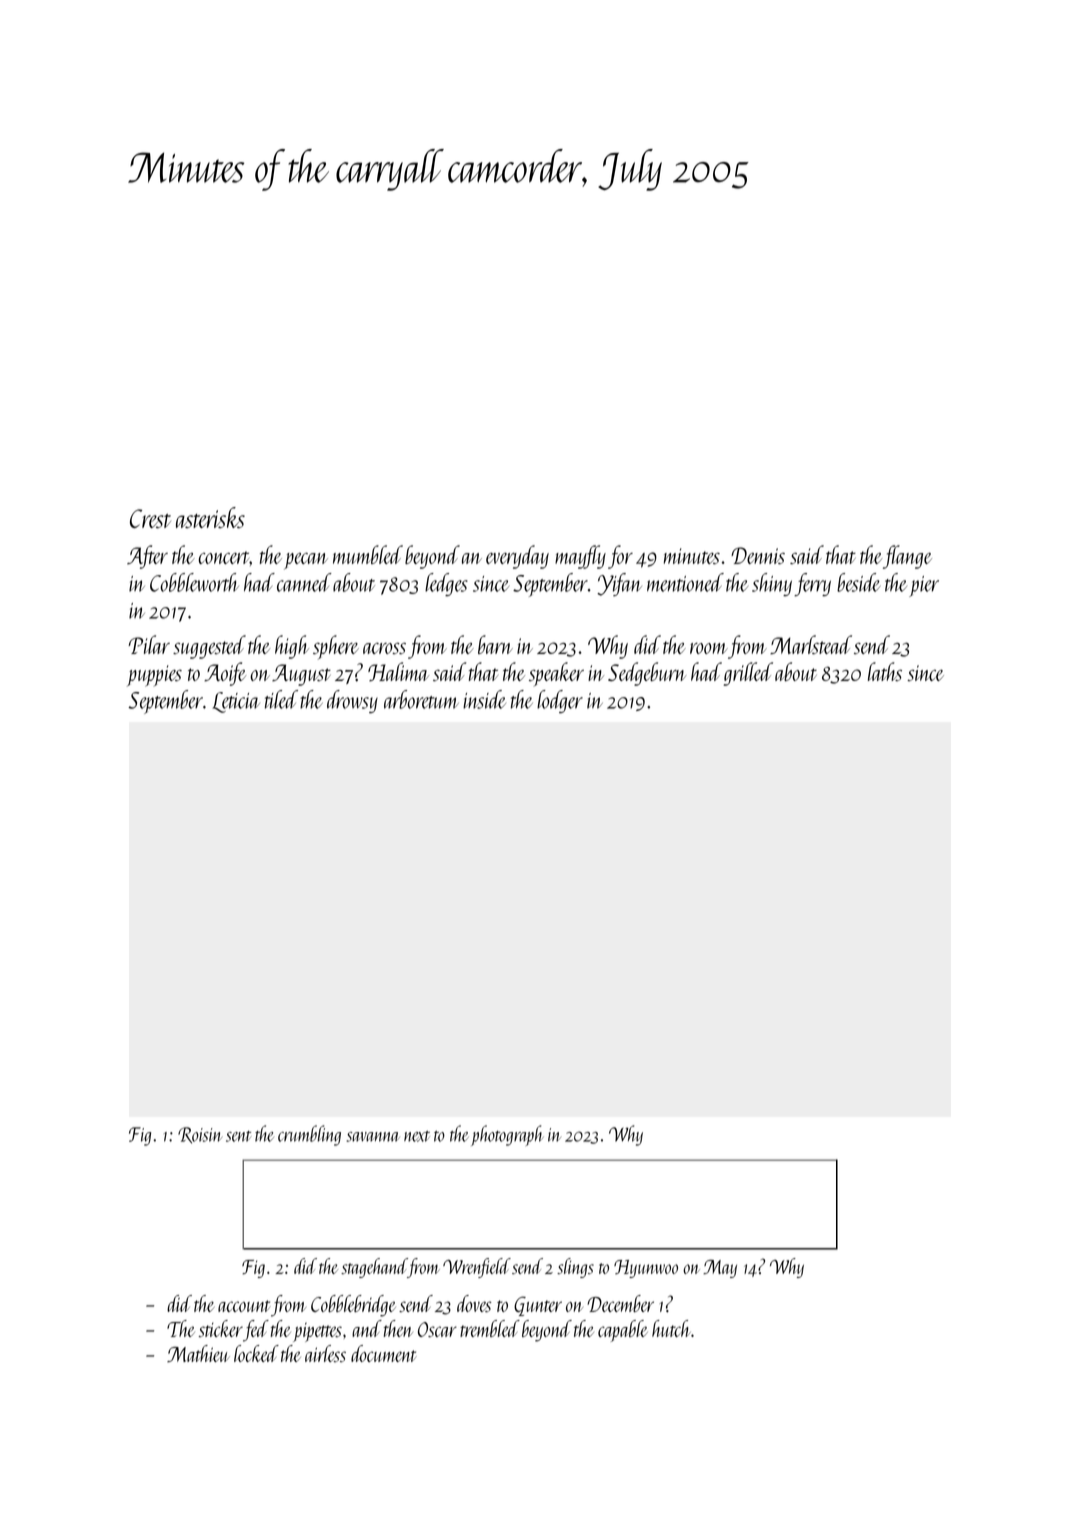  Describe the element at coordinates (507, 1135) in the page. I see `photograph` at that location.
